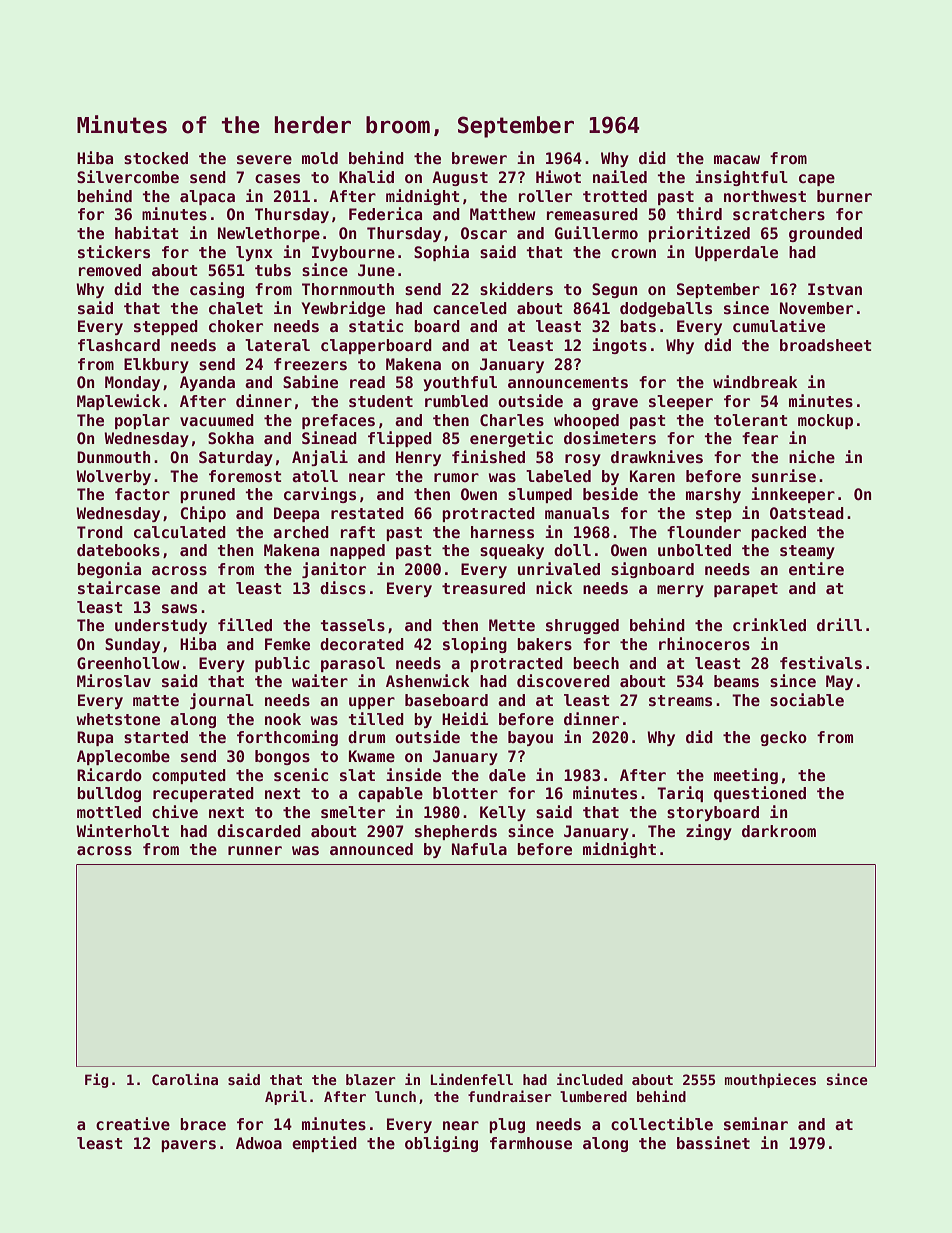 The width and height of the page is (952, 1233). Describe the element at coordinates (236, 326) in the page. I see `choker` at that location.
